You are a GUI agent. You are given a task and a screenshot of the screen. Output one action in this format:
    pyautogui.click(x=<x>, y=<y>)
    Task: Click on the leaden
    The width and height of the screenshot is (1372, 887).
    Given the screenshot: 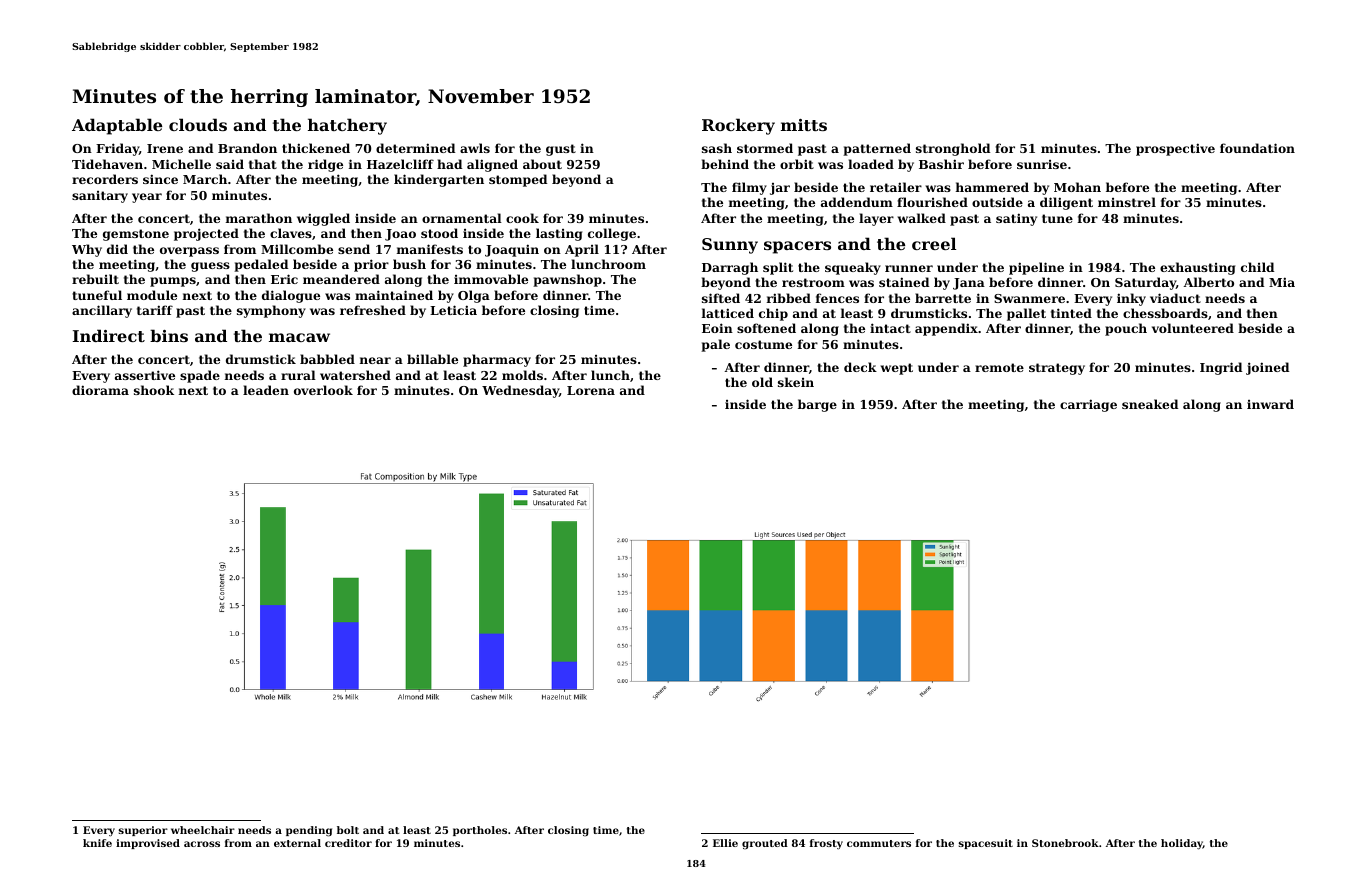 What is the action you would take?
    pyautogui.click(x=266, y=390)
